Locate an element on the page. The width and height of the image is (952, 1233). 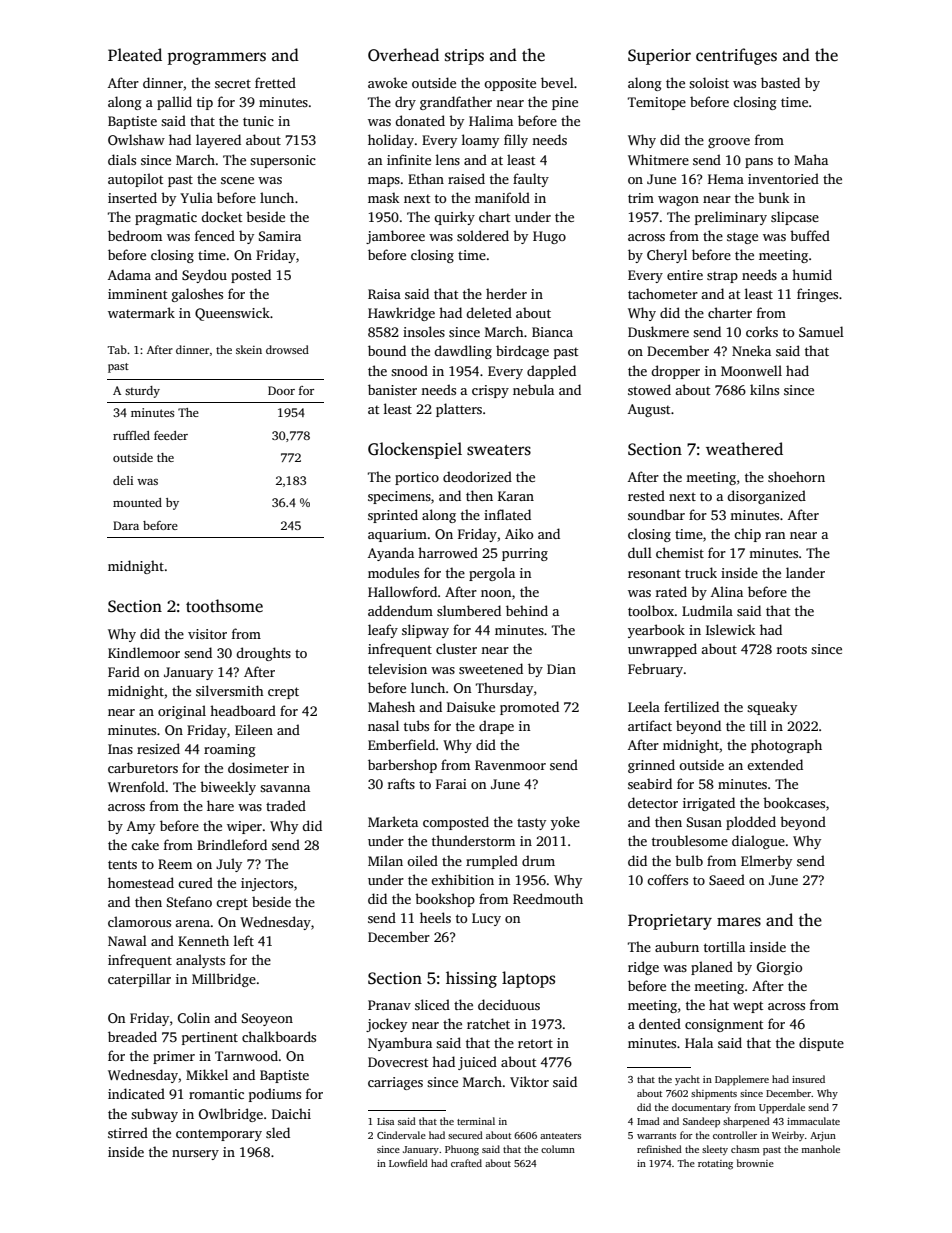
Samuel is located at coordinates (821, 331).
